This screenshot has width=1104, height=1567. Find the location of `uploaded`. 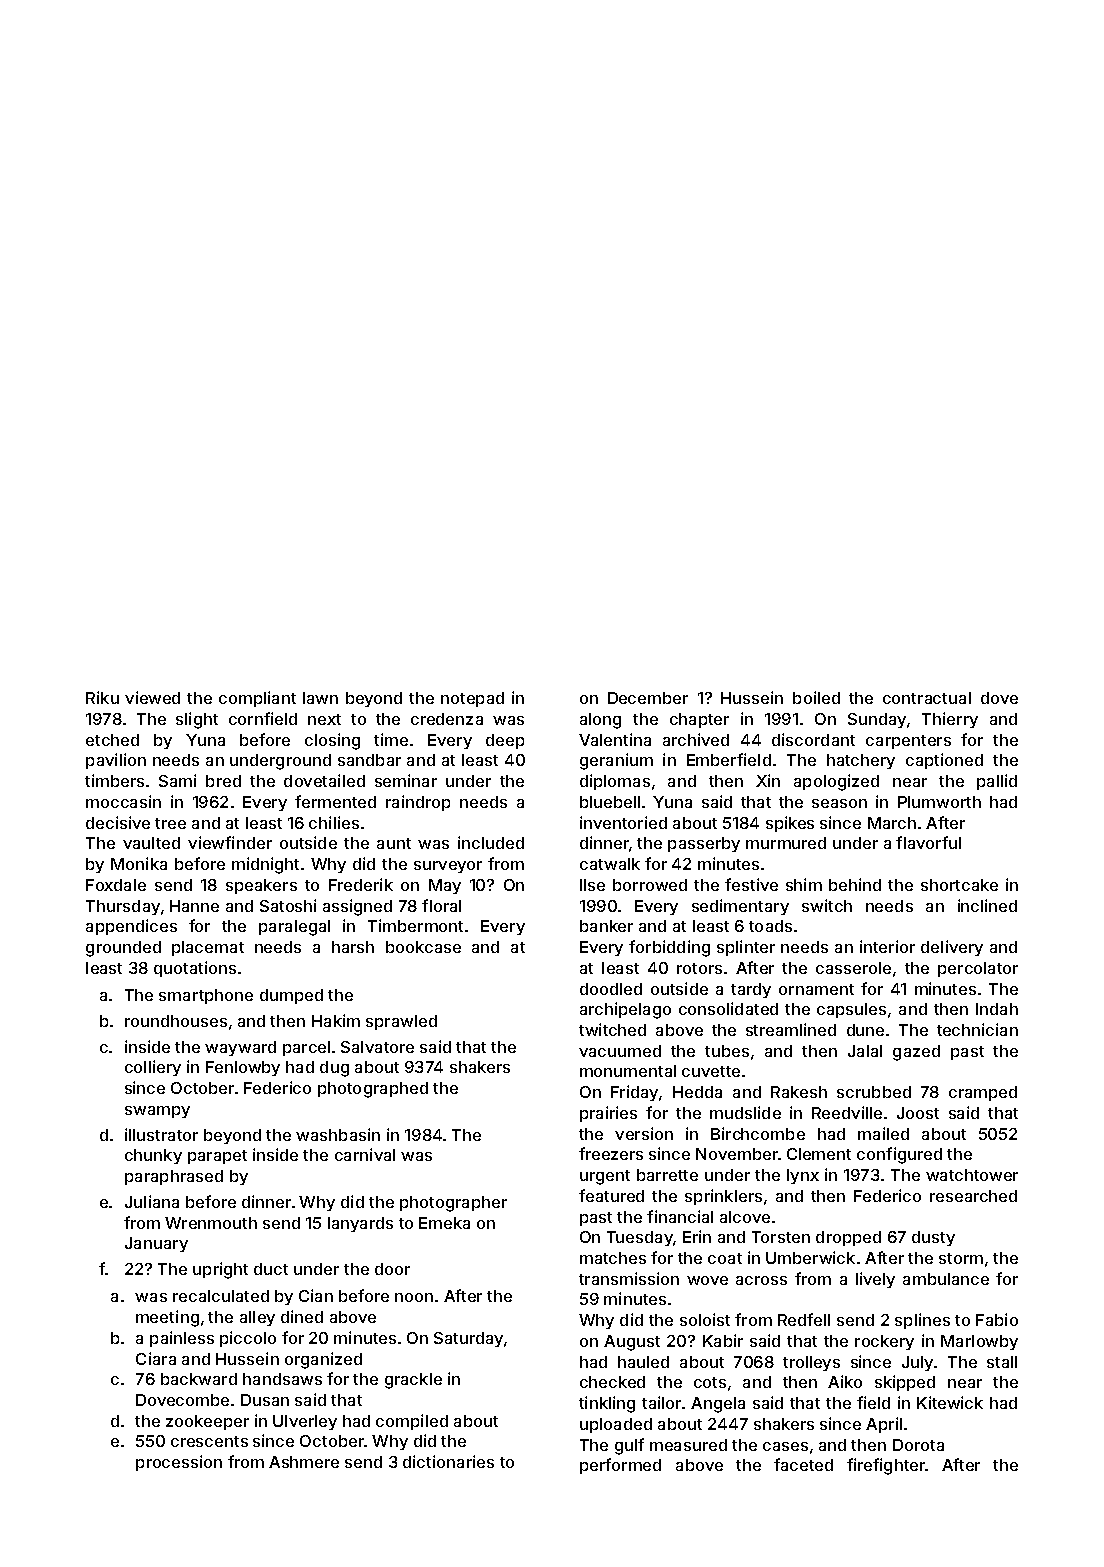

uploaded is located at coordinates (616, 1425).
